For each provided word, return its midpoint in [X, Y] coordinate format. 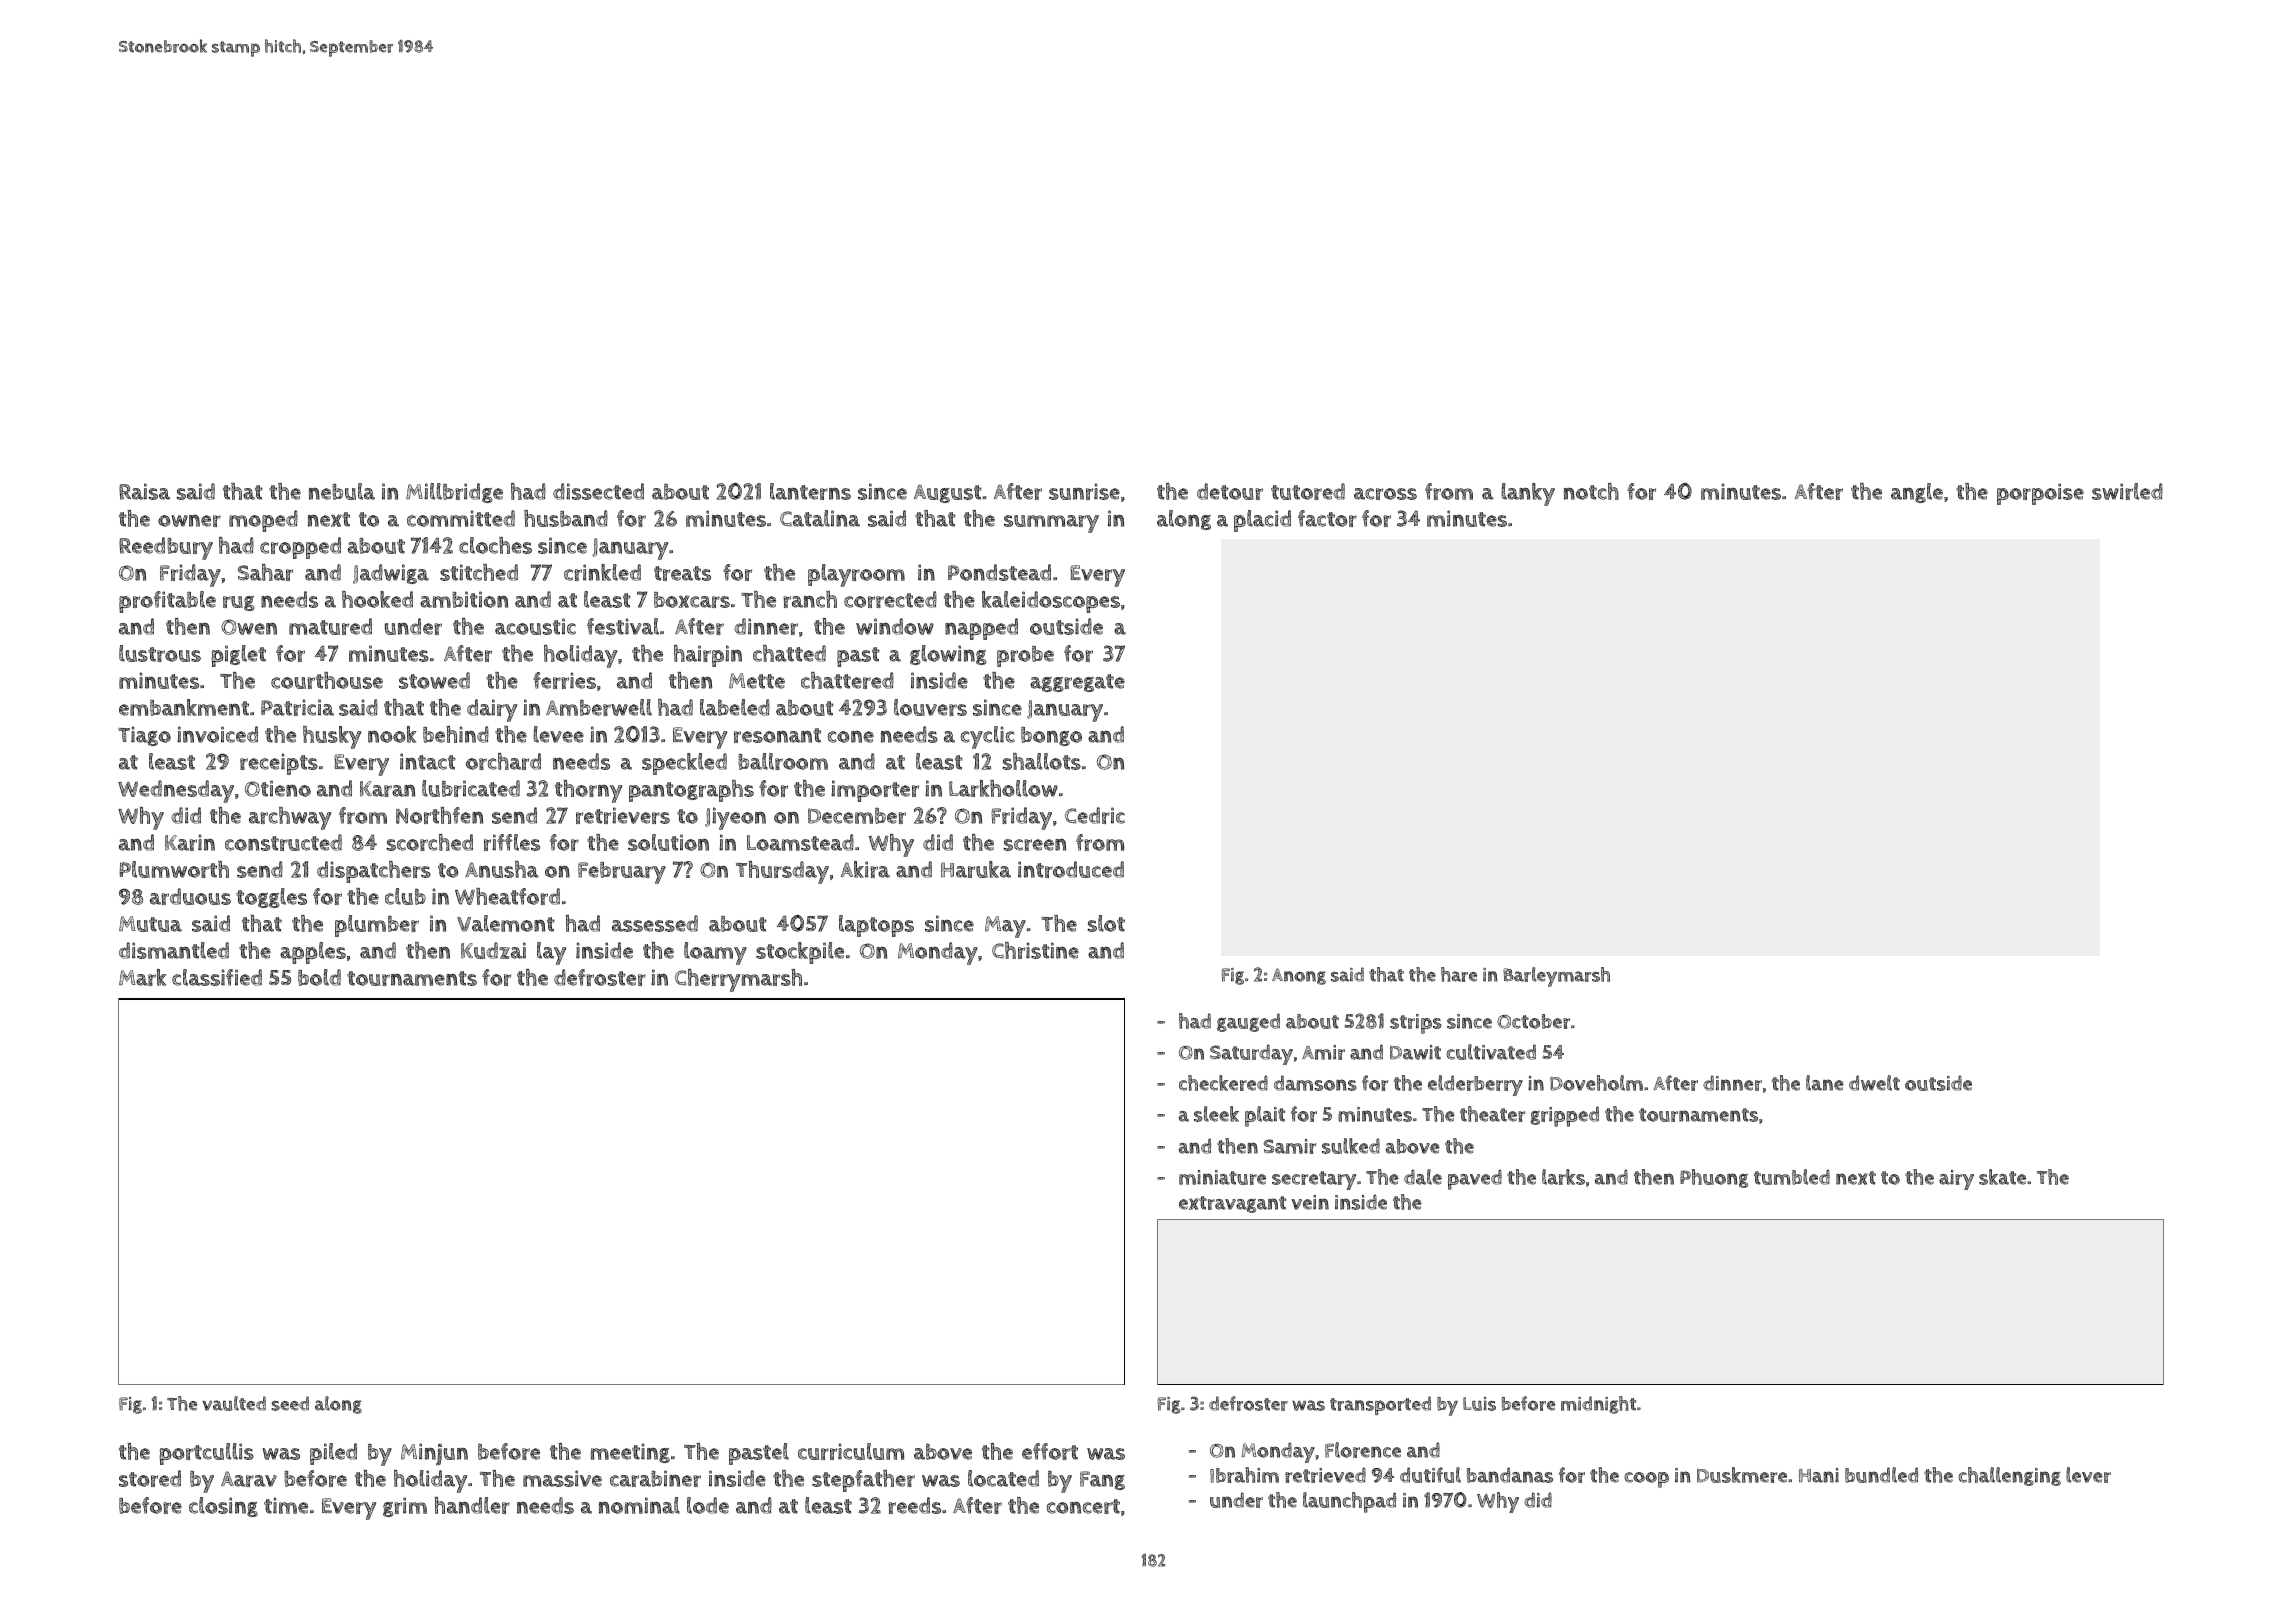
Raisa [144, 491]
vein [1310, 1202]
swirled [2127, 491]
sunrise [1084, 491]
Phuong [1714, 1178]
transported [1380, 1405]
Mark [143, 977]
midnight [1598, 1405]
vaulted [234, 1403]
